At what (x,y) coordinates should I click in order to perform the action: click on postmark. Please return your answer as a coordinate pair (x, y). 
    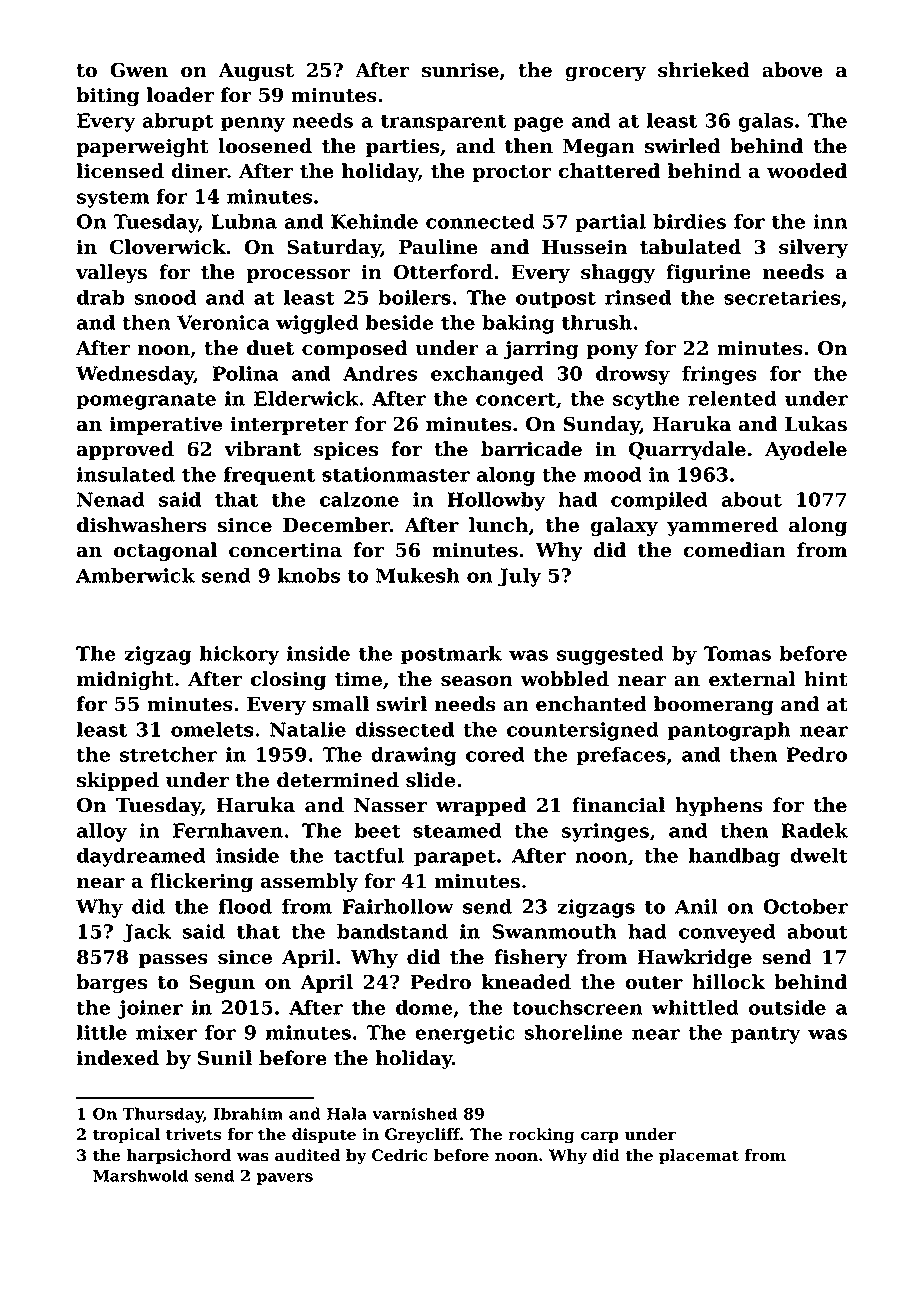
    Looking at the image, I should click on (451, 655).
